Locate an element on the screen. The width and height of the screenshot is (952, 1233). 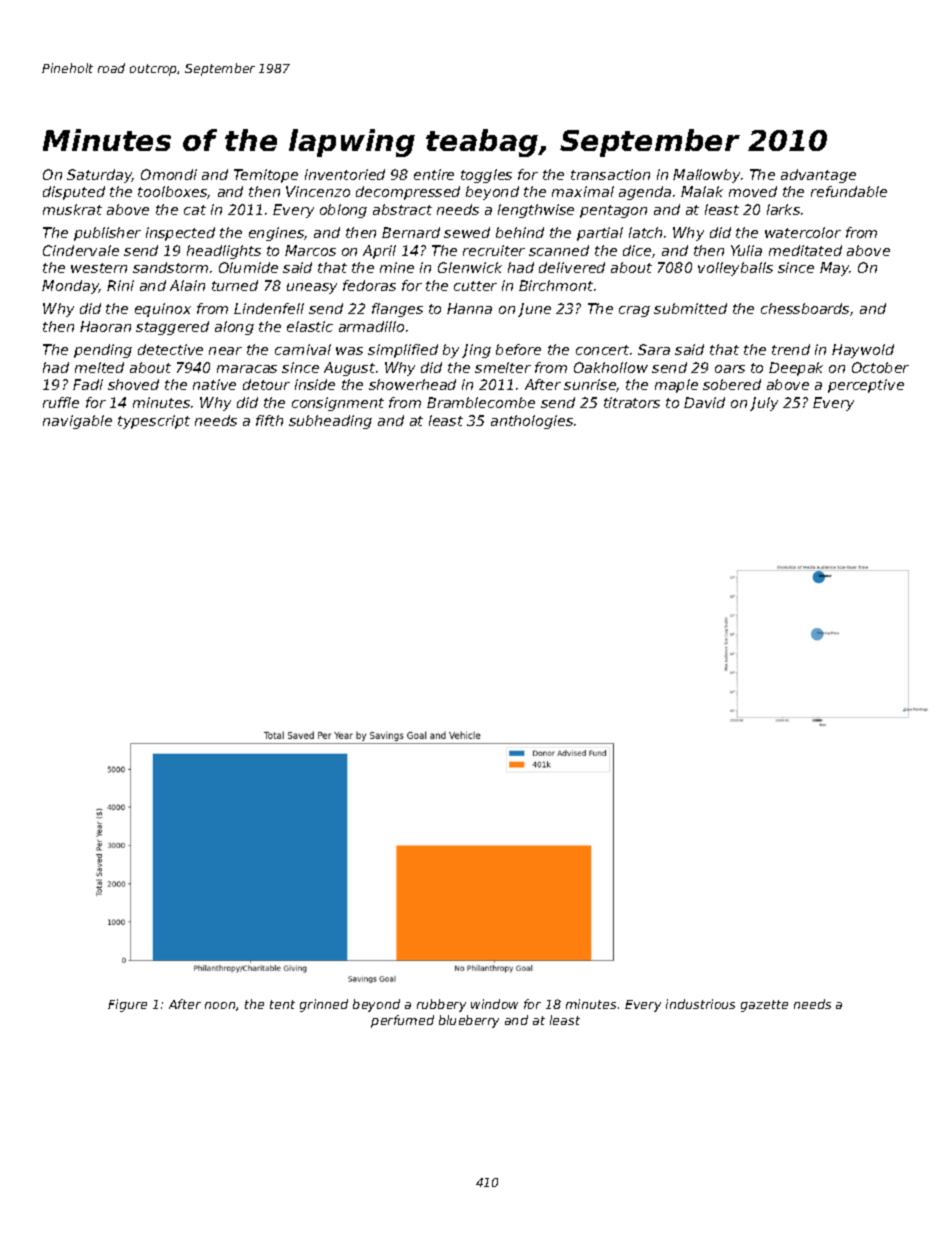
gazette is located at coordinates (764, 1006).
